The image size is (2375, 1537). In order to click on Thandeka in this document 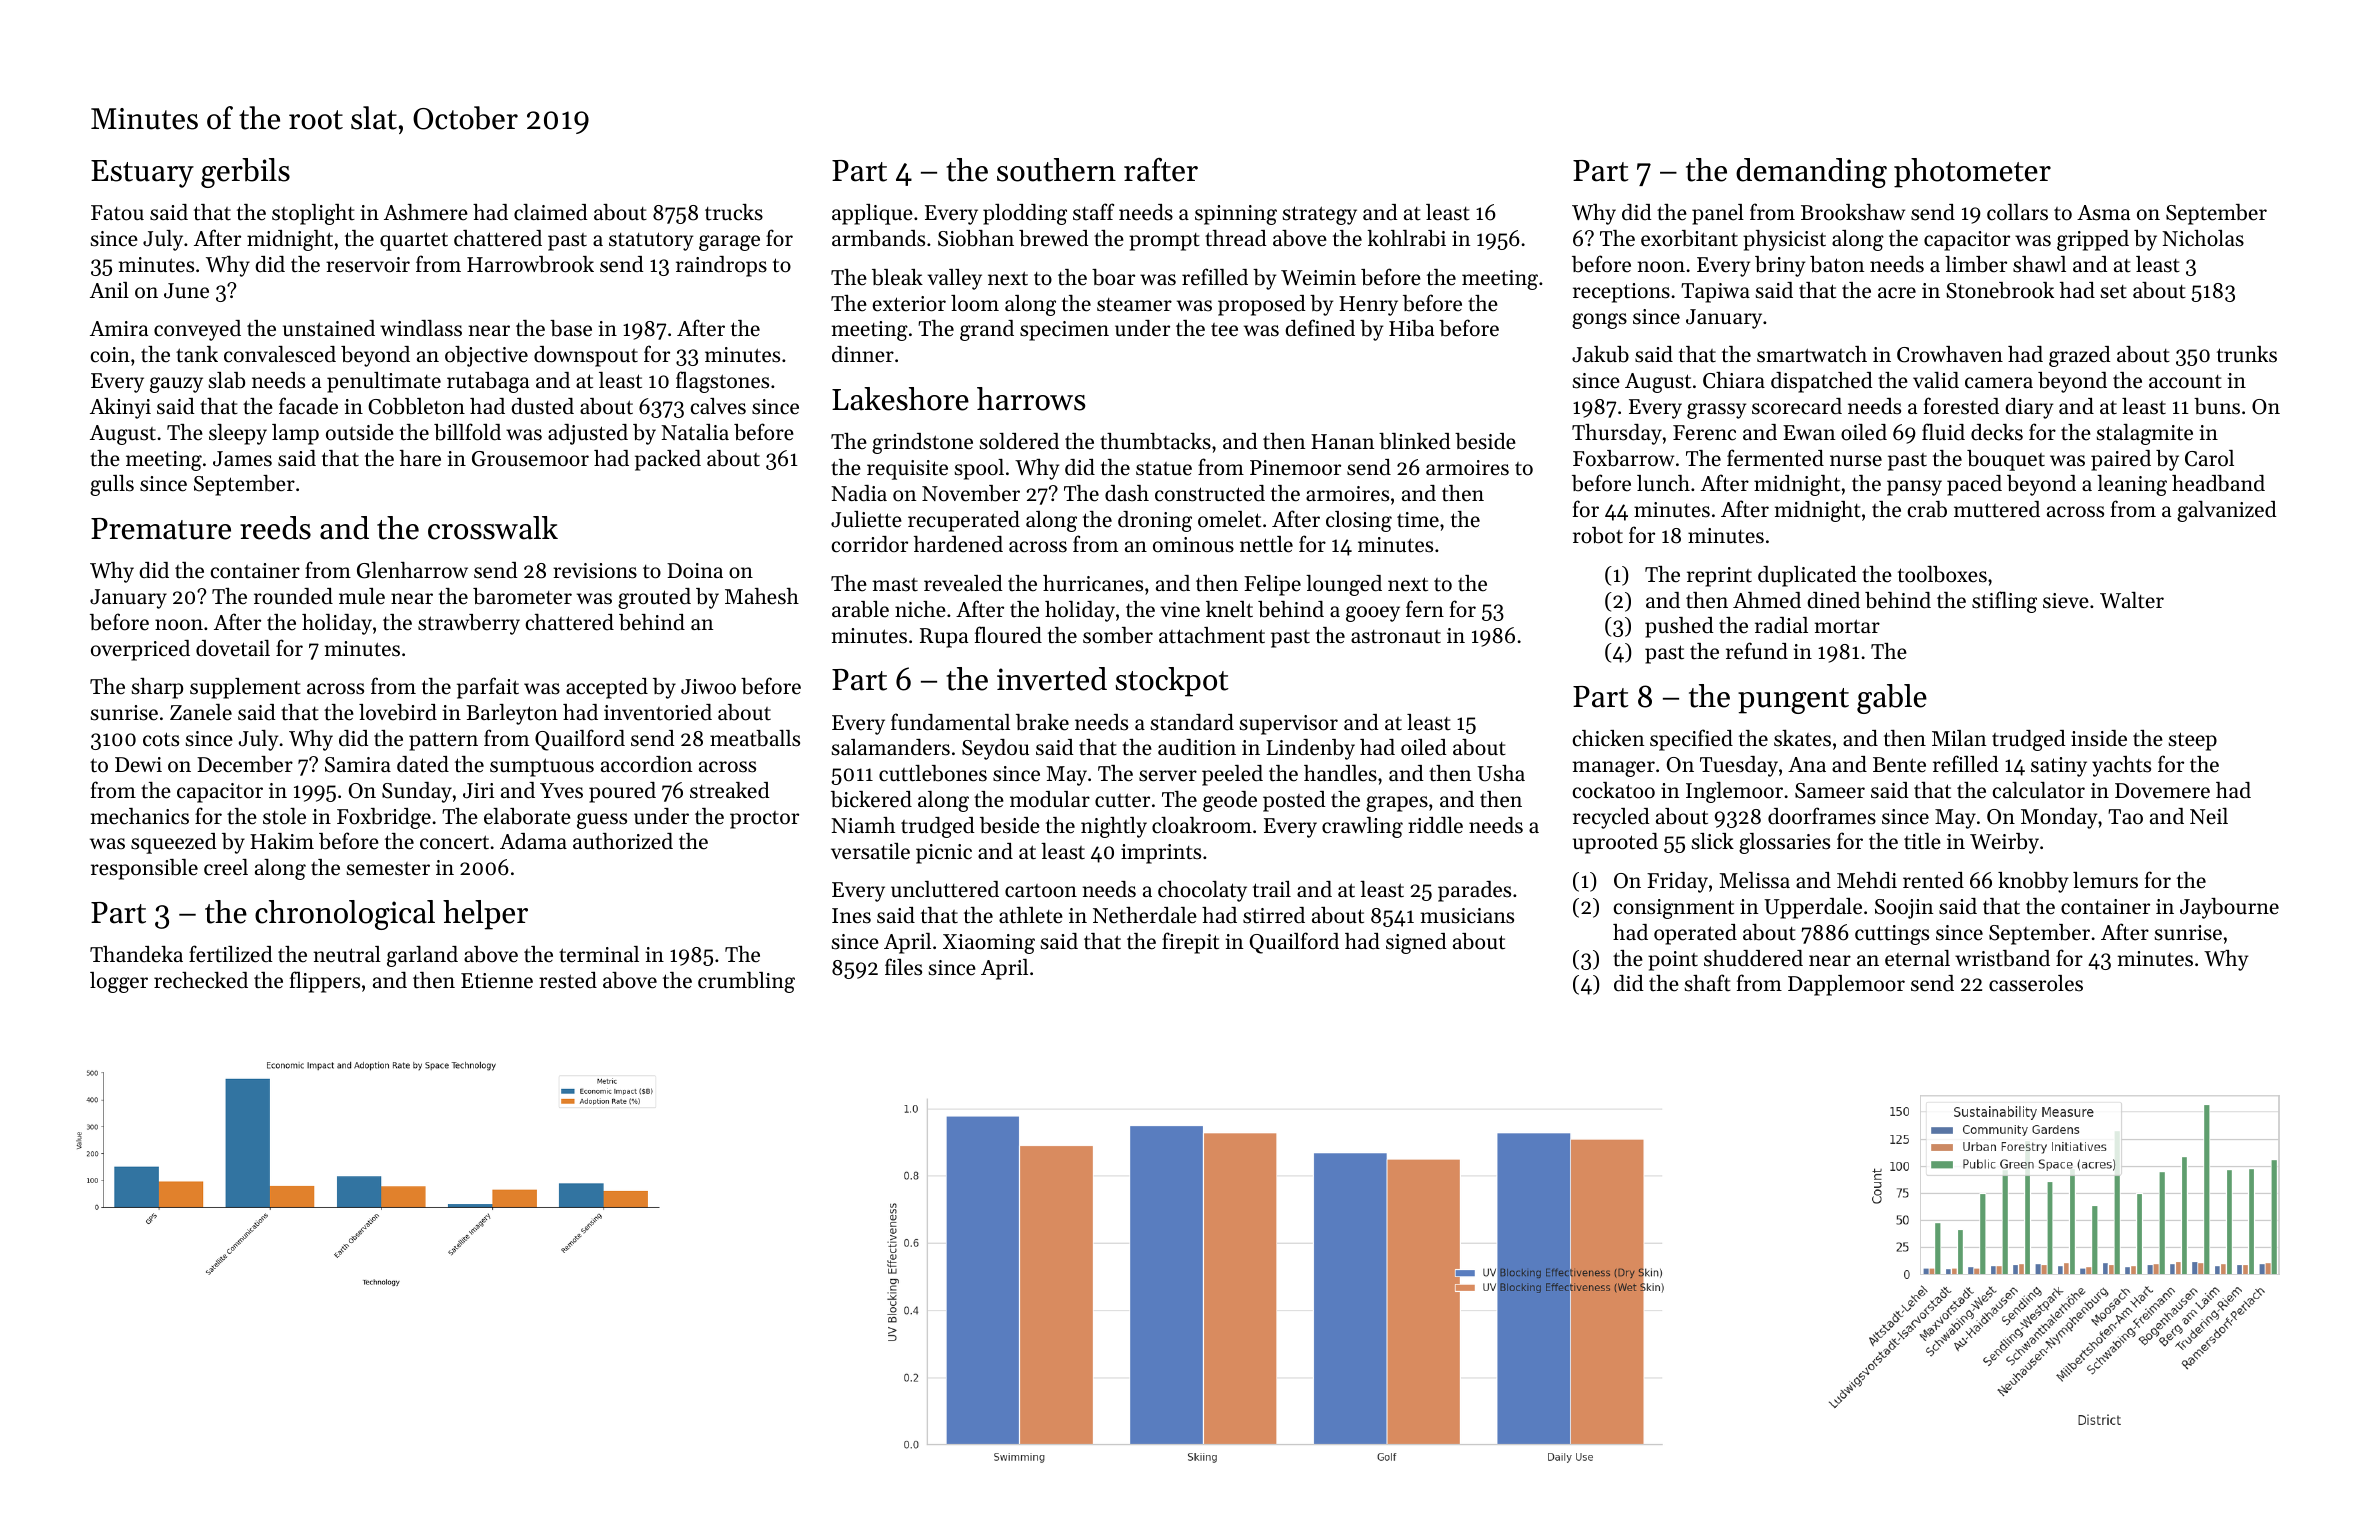, I will do `click(136, 954)`.
